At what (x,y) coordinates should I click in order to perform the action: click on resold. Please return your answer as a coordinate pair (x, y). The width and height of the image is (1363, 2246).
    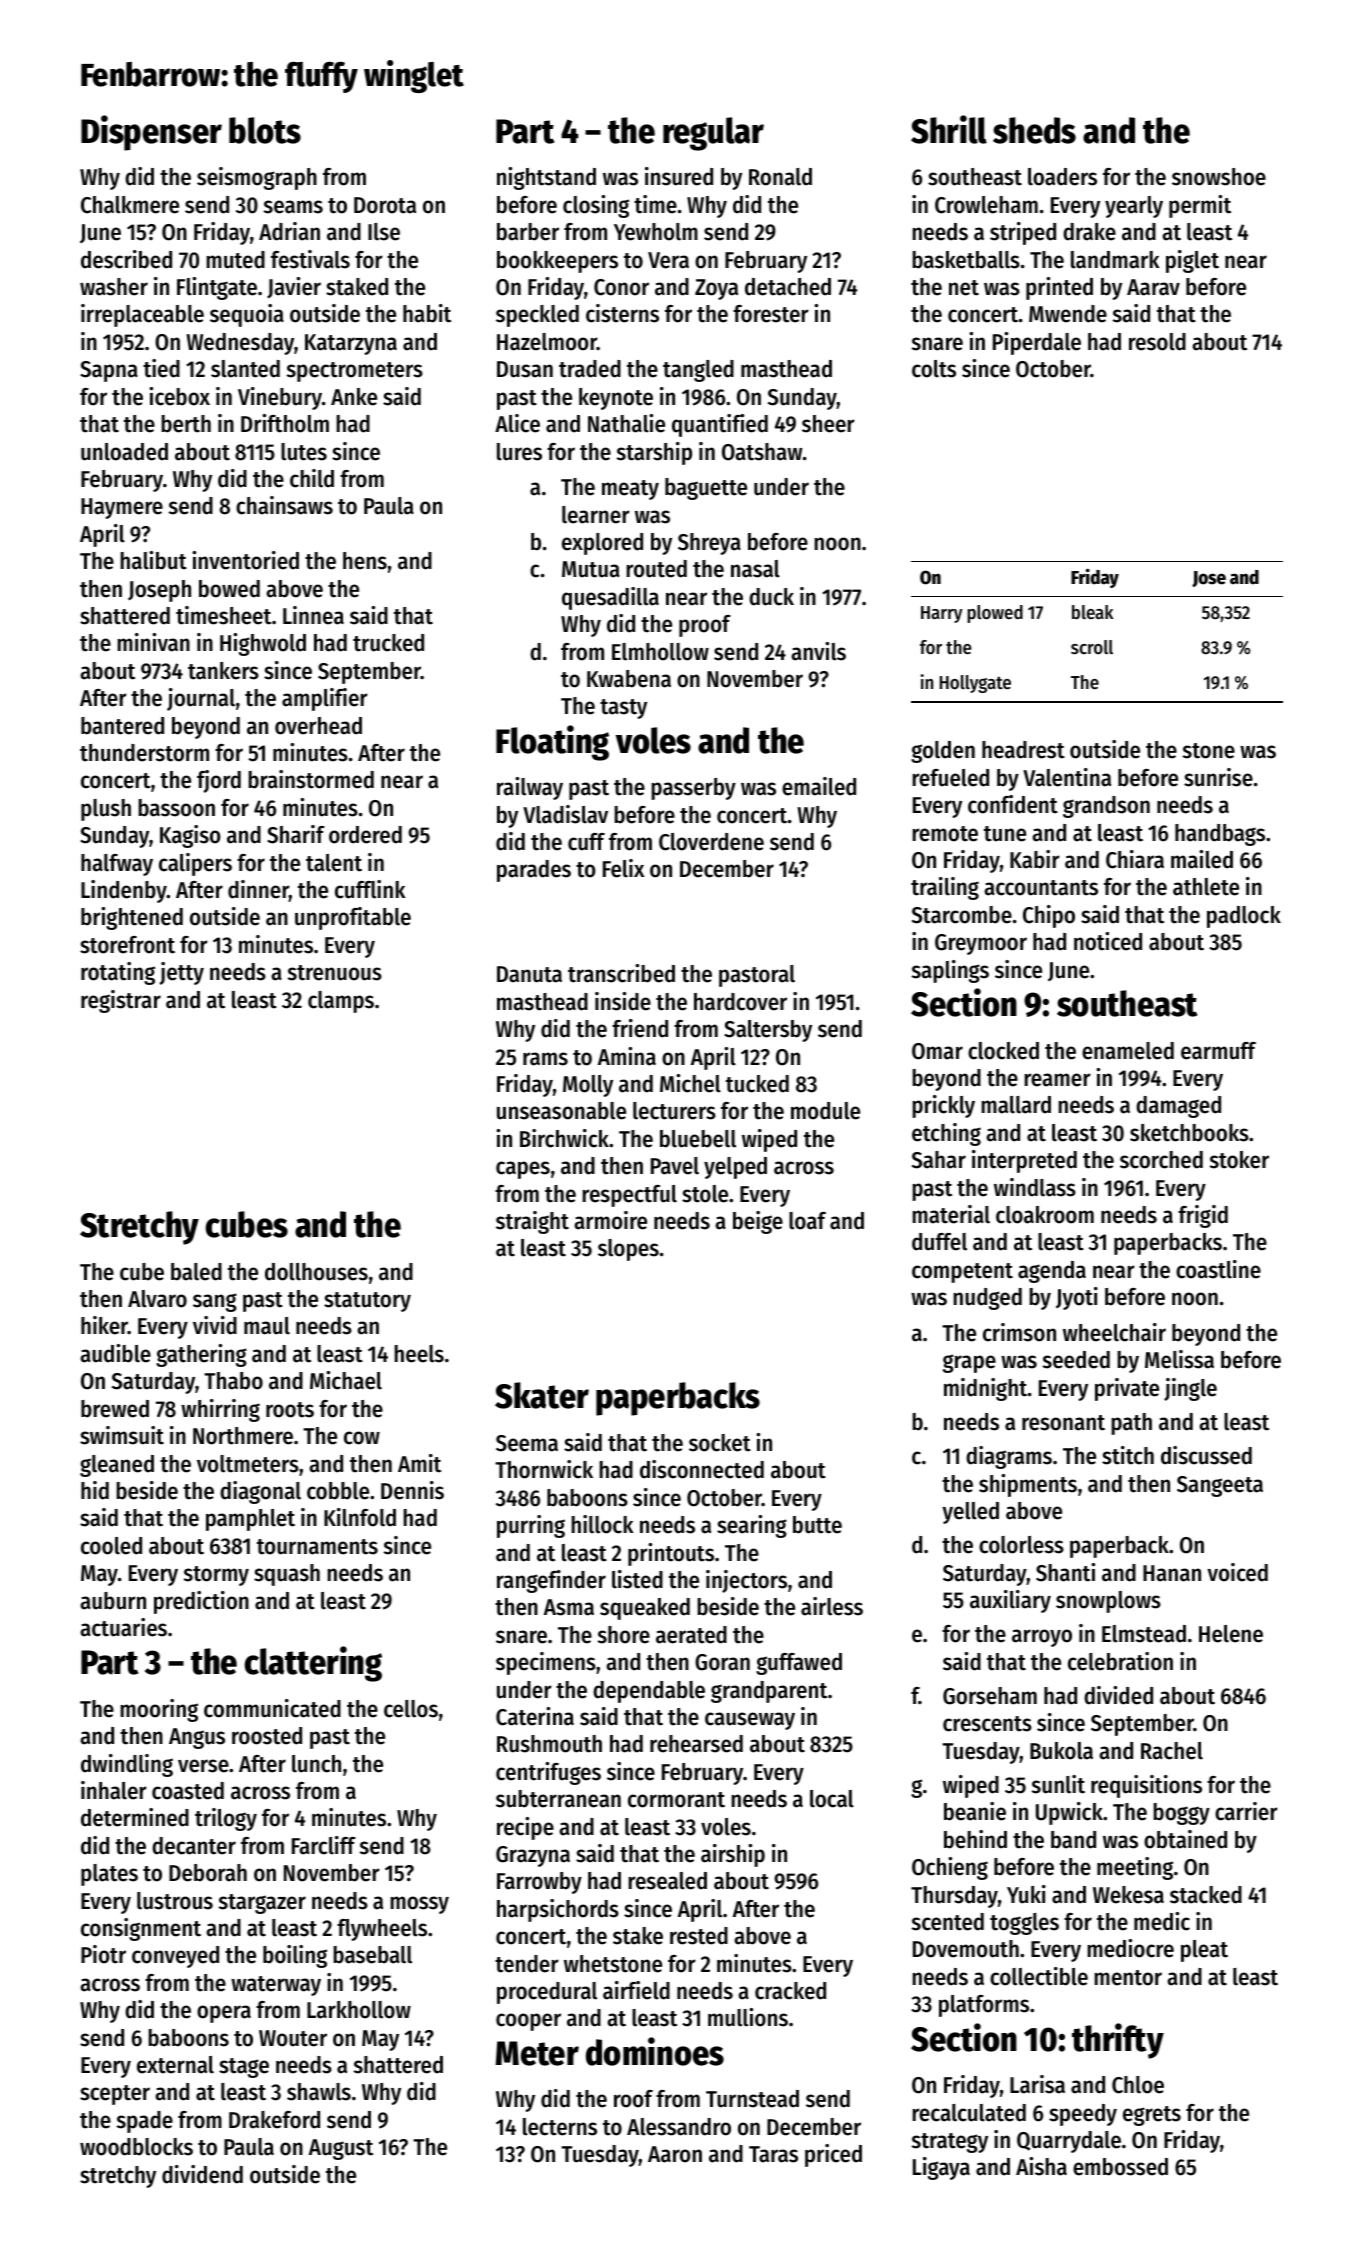
    Looking at the image, I should click on (1157, 342).
